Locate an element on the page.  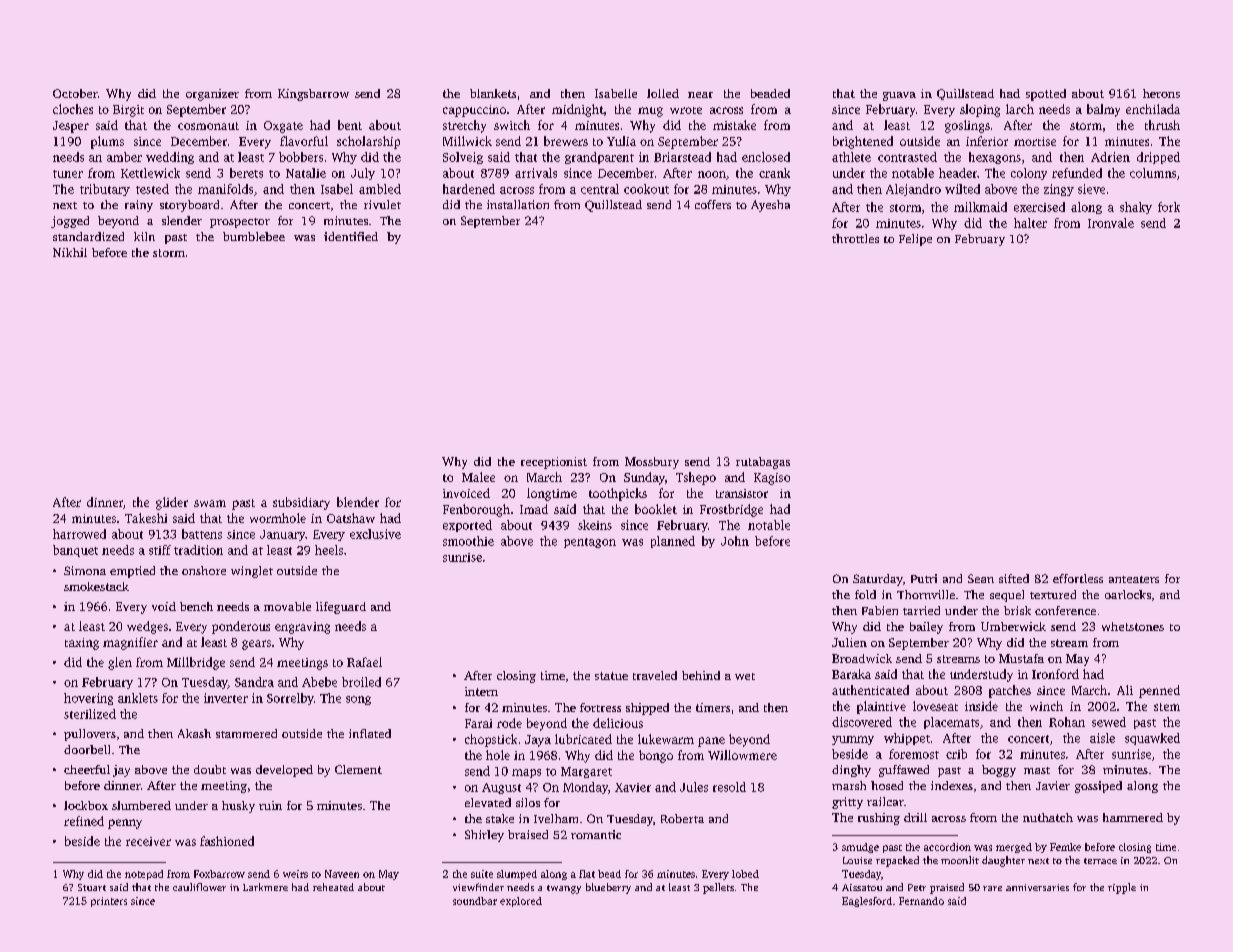
glider is located at coordinates (172, 503).
